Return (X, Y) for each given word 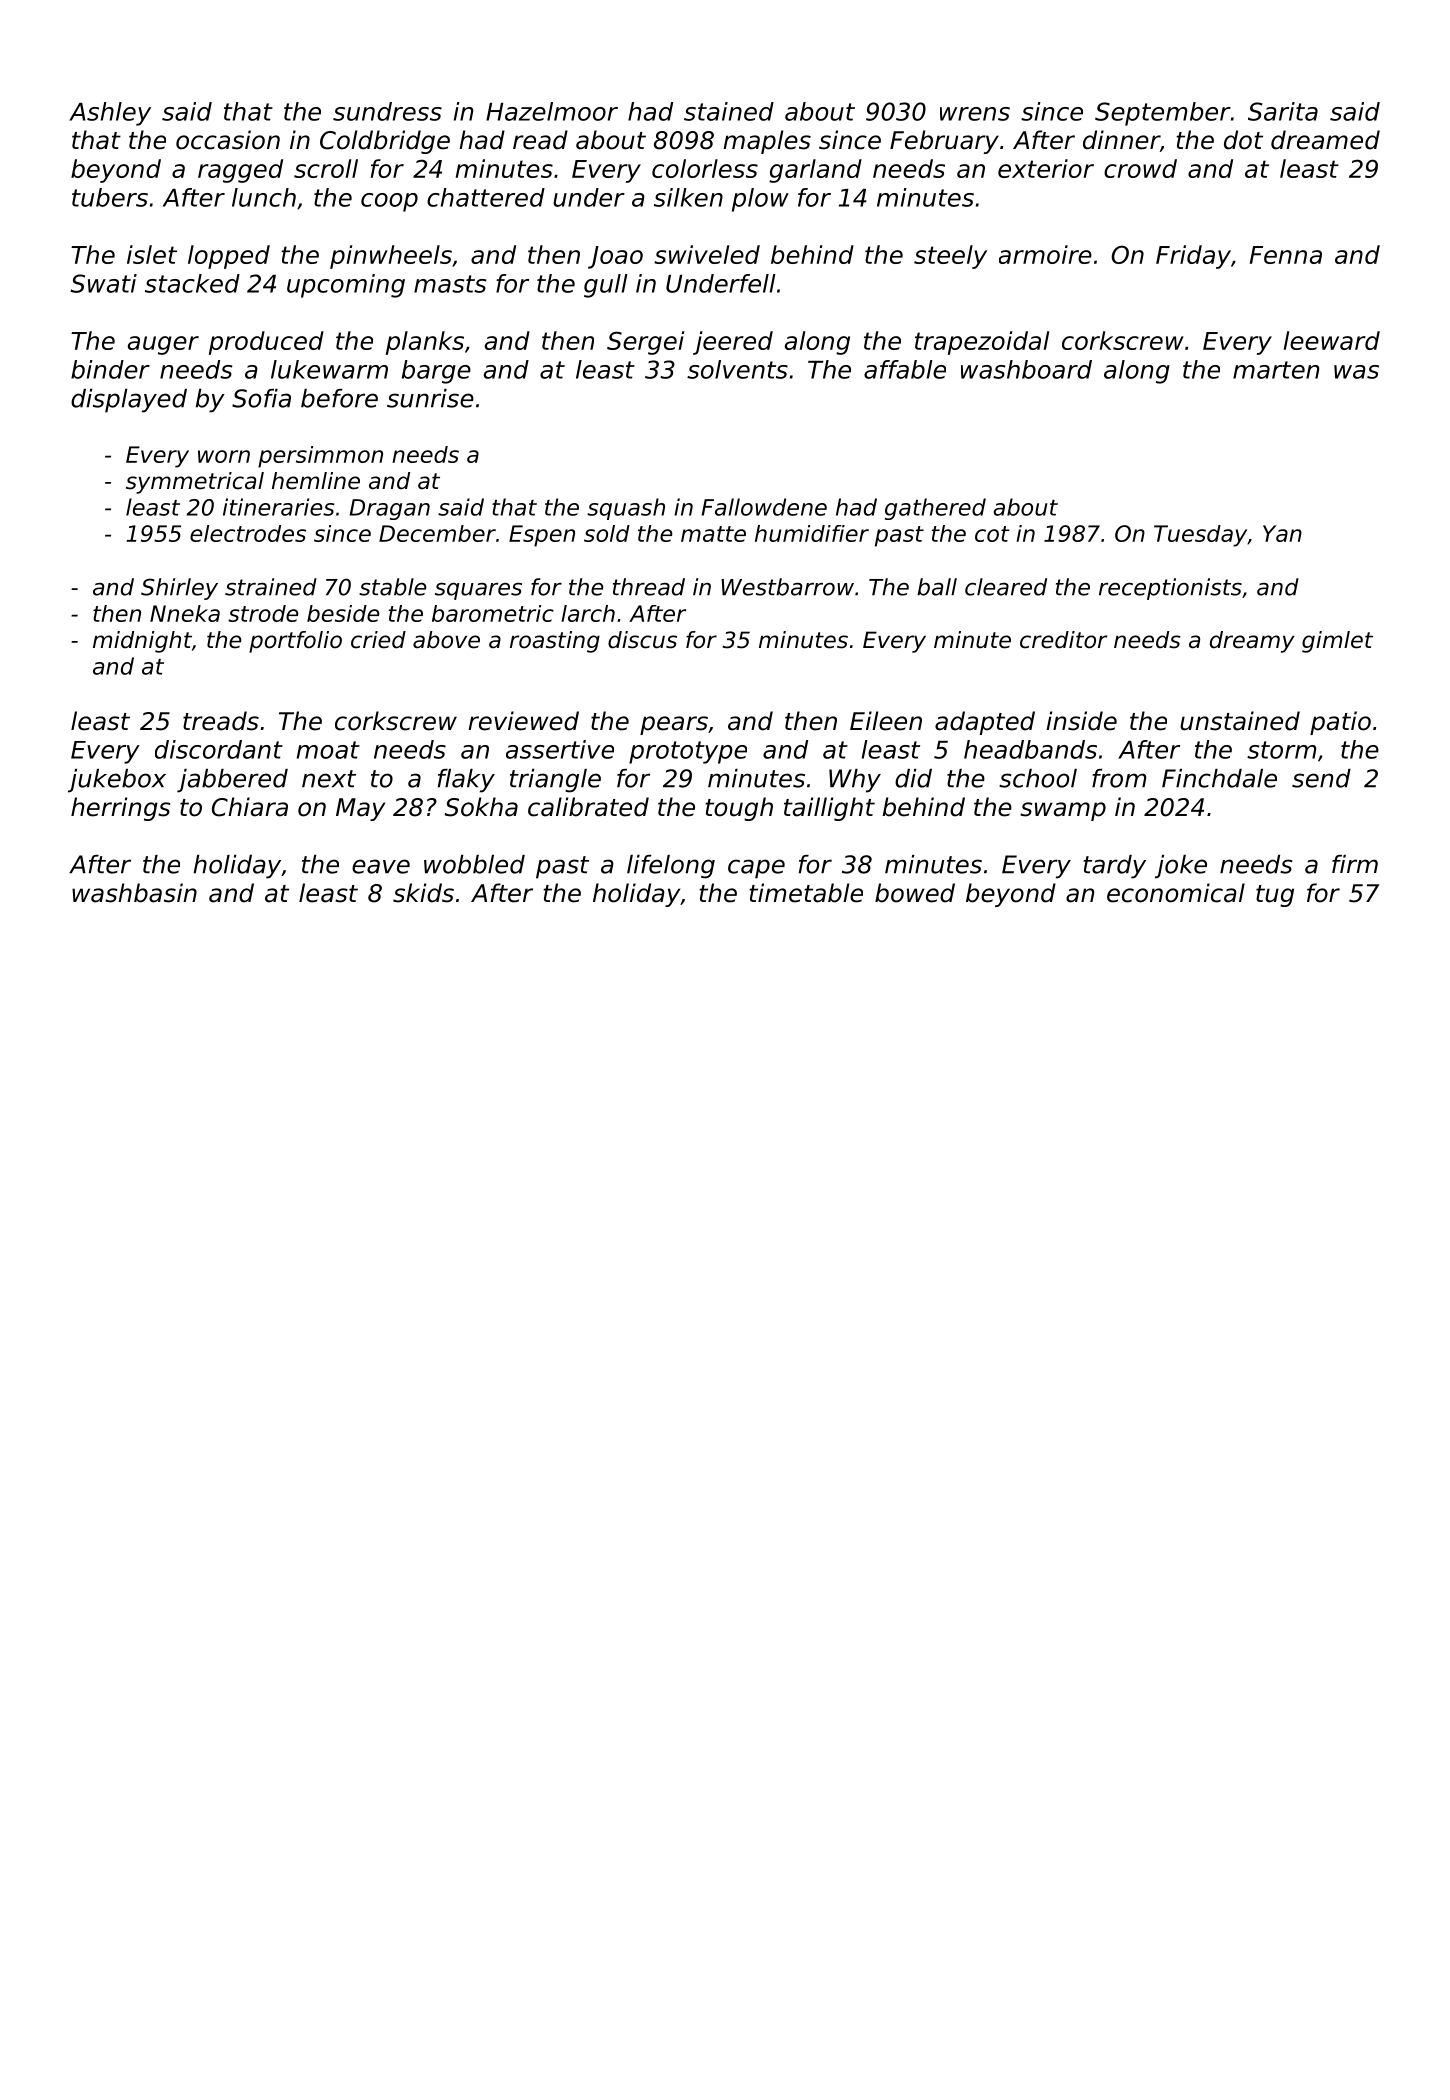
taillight (829, 809)
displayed (129, 401)
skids (423, 893)
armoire (1045, 254)
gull (606, 286)
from (1119, 778)
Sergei (645, 343)
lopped (229, 257)
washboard (1026, 369)
